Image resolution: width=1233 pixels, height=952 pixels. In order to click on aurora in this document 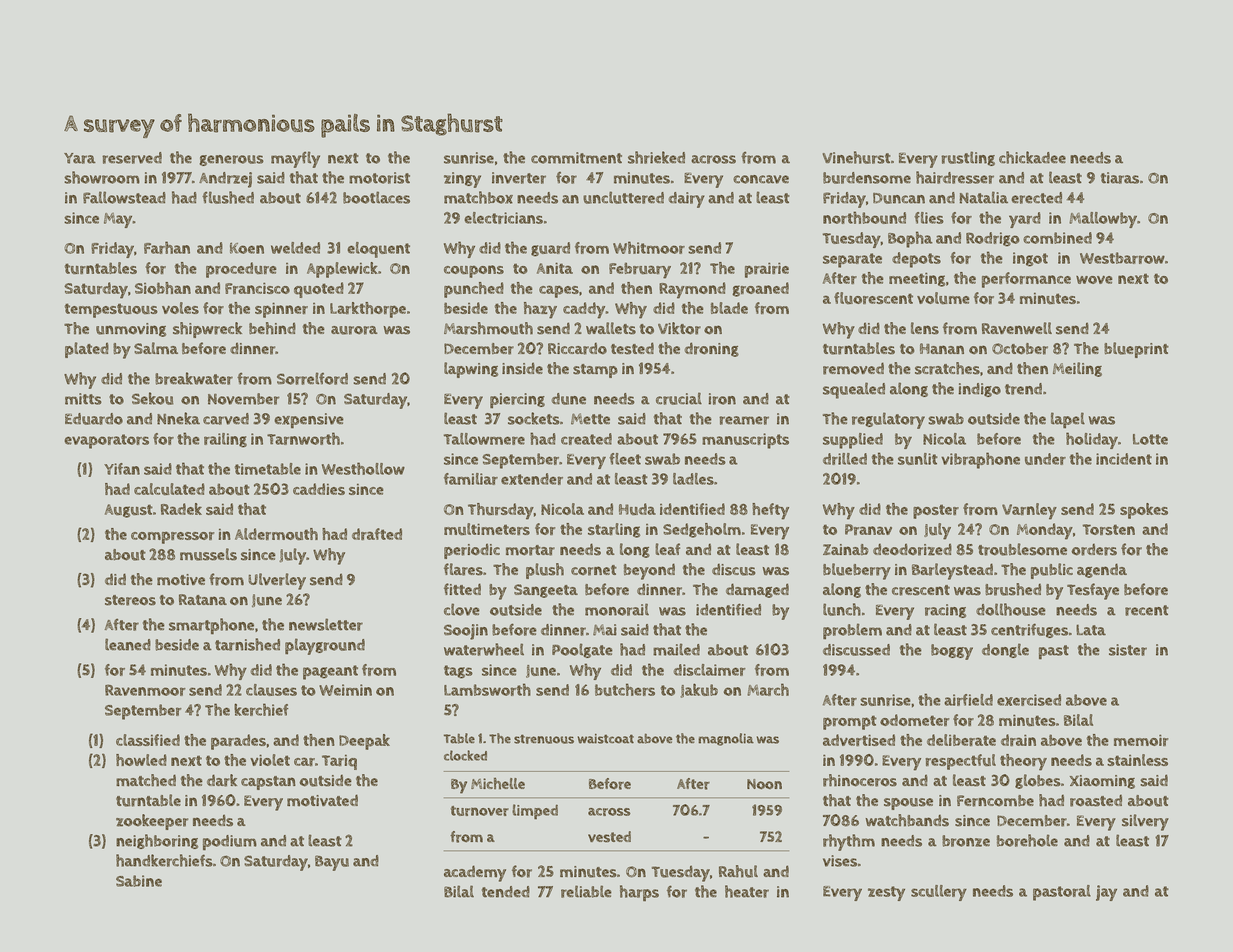, I will do `click(354, 330)`.
